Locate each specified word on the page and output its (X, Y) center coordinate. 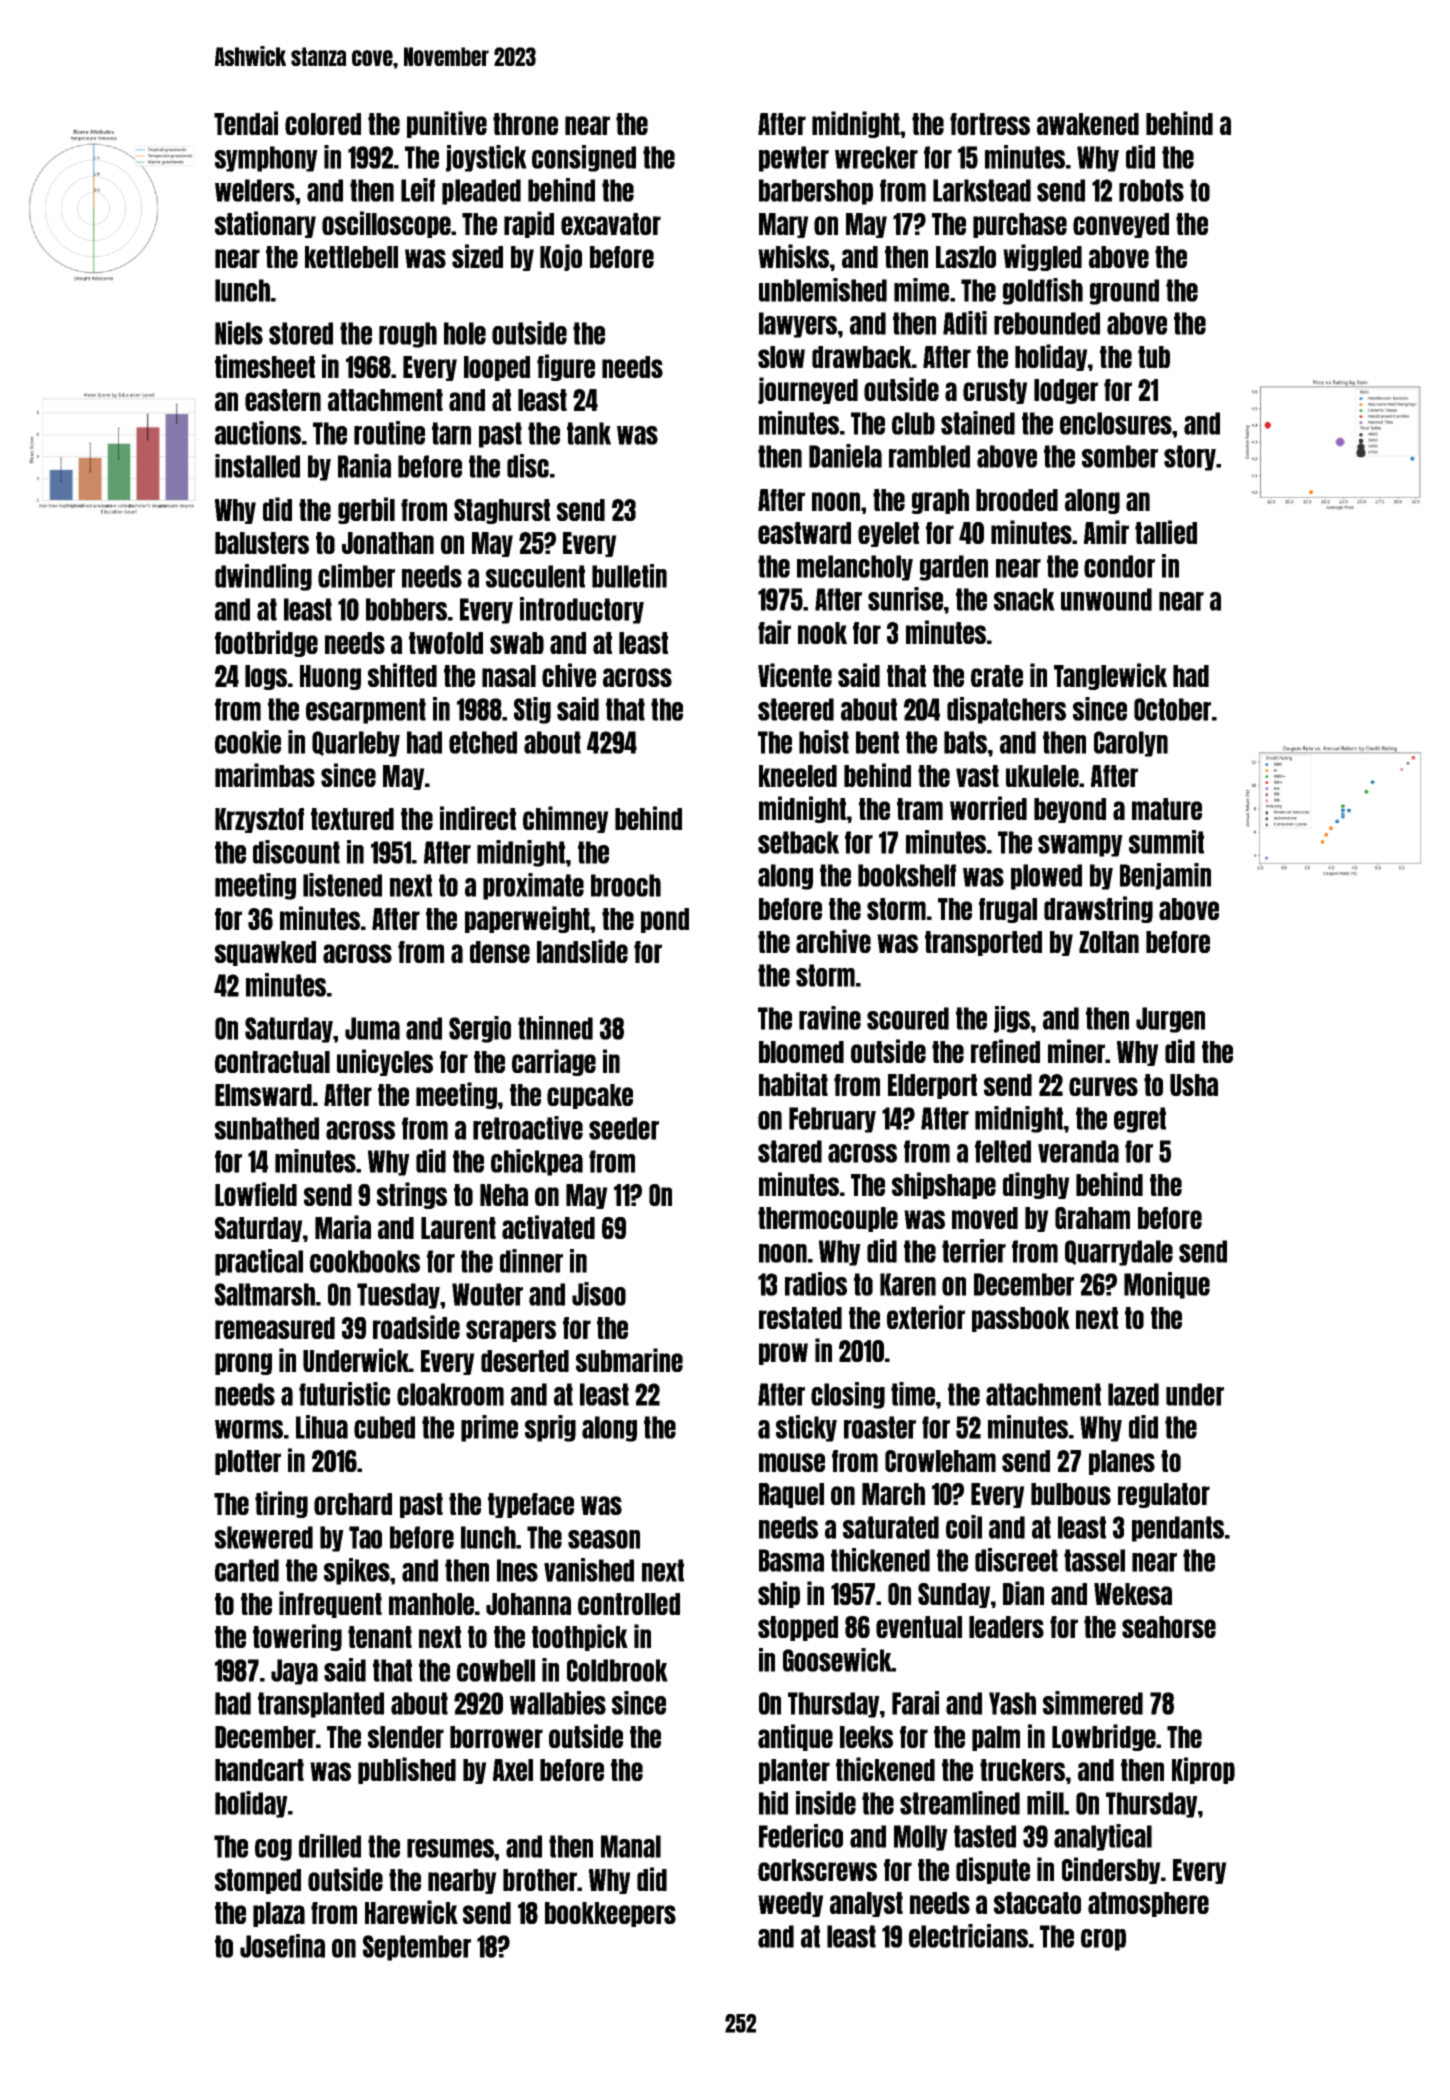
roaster (880, 1427)
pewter (794, 159)
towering (297, 1637)
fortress (990, 124)
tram (920, 809)
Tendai (246, 123)
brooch (626, 885)
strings (412, 1195)
